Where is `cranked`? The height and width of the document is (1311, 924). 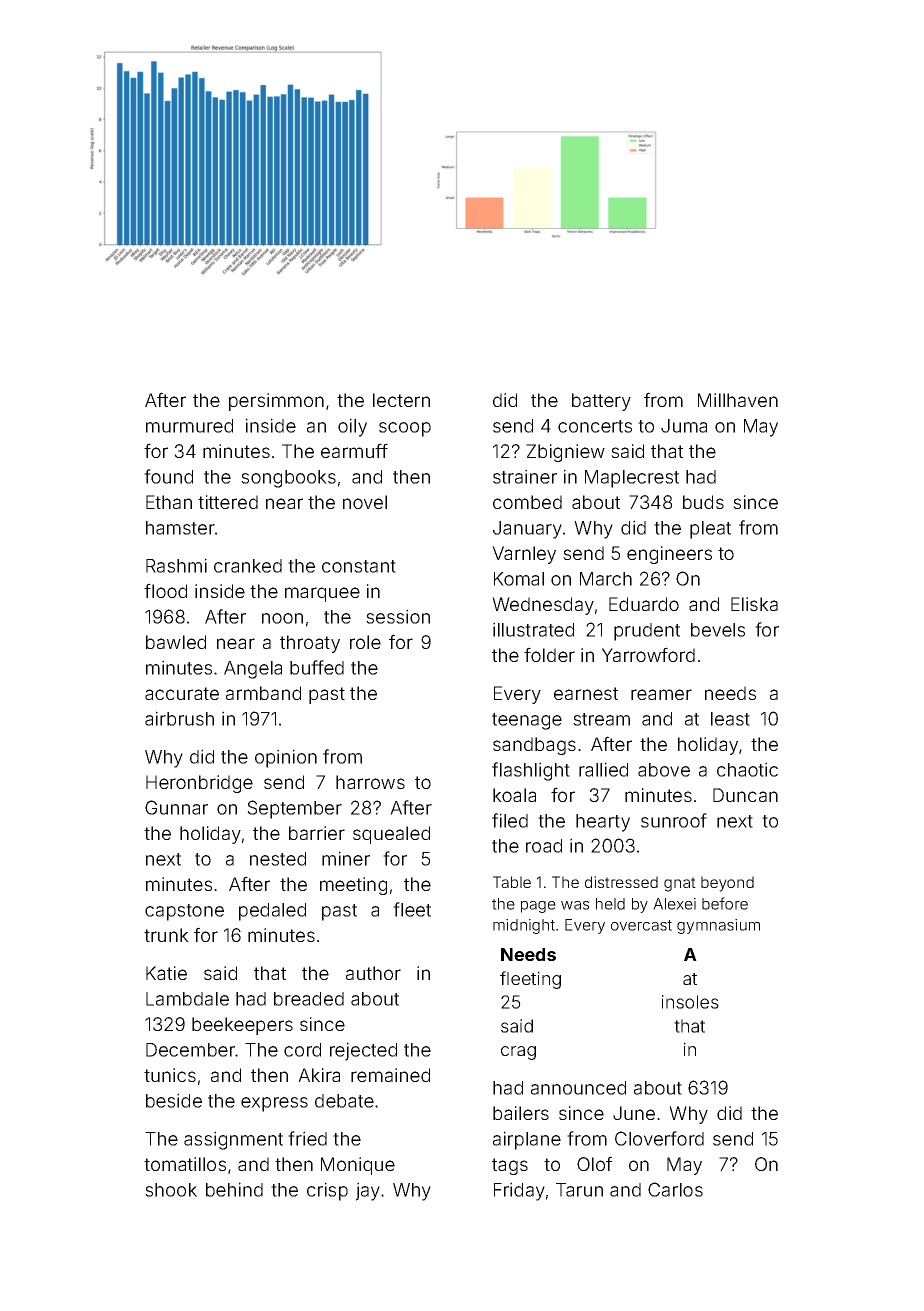 cranked is located at coordinates (248, 566).
